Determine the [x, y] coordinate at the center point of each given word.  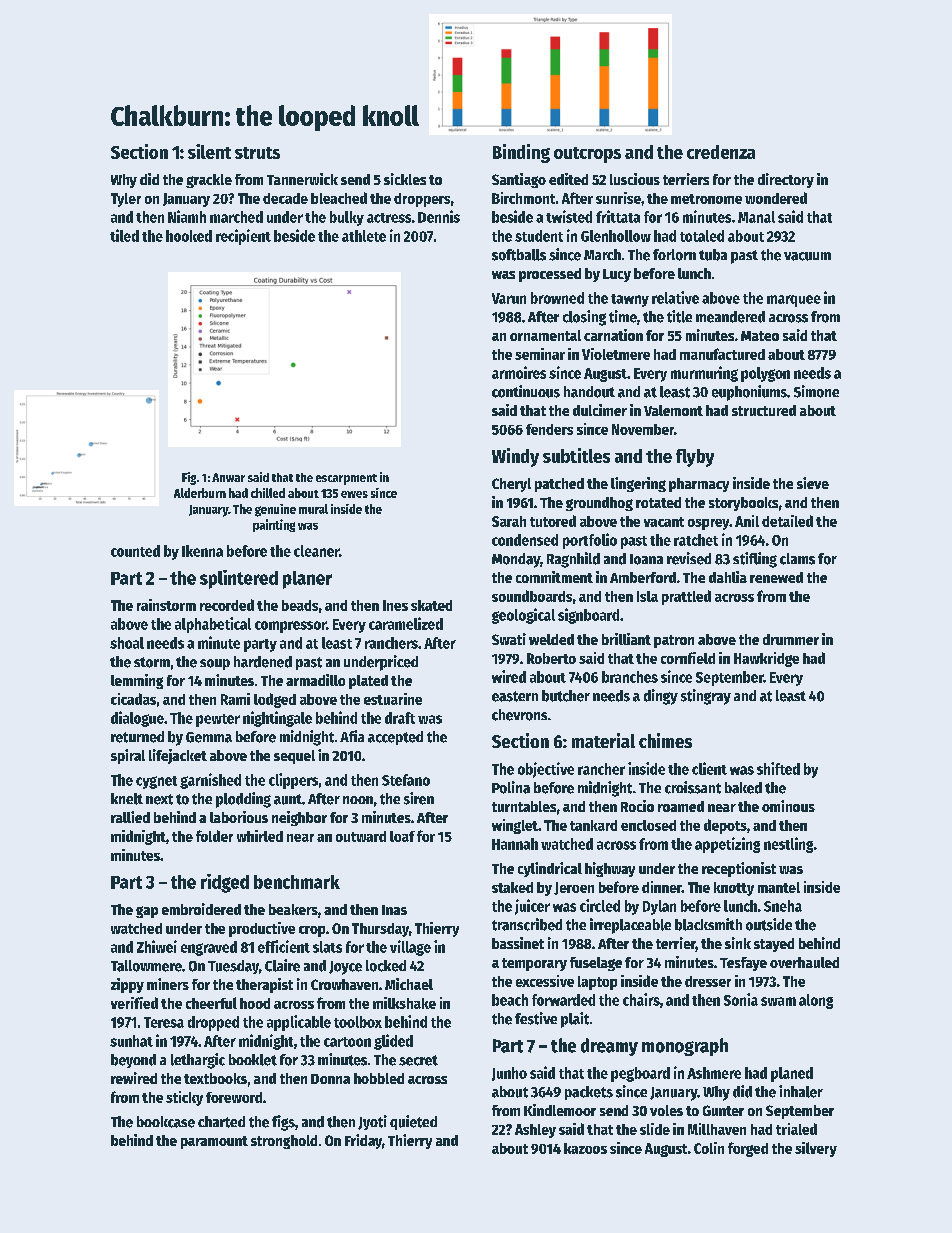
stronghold [284, 1142]
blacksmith [708, 924]
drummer [791, 639]
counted [135, 551]
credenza [721, 152]
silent [209, 151]
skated [431, 605]
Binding [521, 153]
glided [393, 1042]
